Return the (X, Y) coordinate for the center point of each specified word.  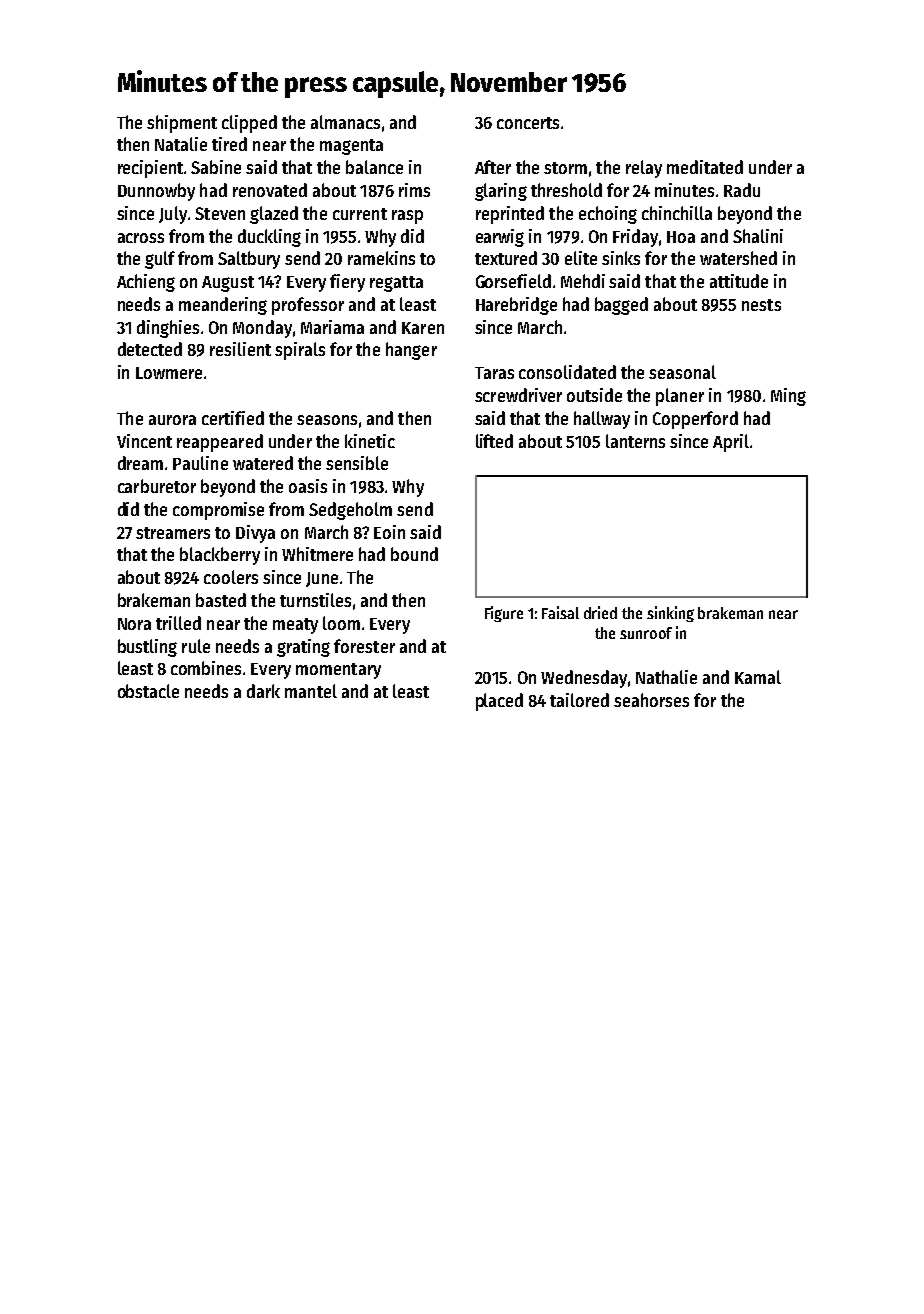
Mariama (332, 327)
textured (506, 258)
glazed (274, 215)
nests (761, 305)
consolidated (567, 372)
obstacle (148, 691)
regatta (396, 284)
